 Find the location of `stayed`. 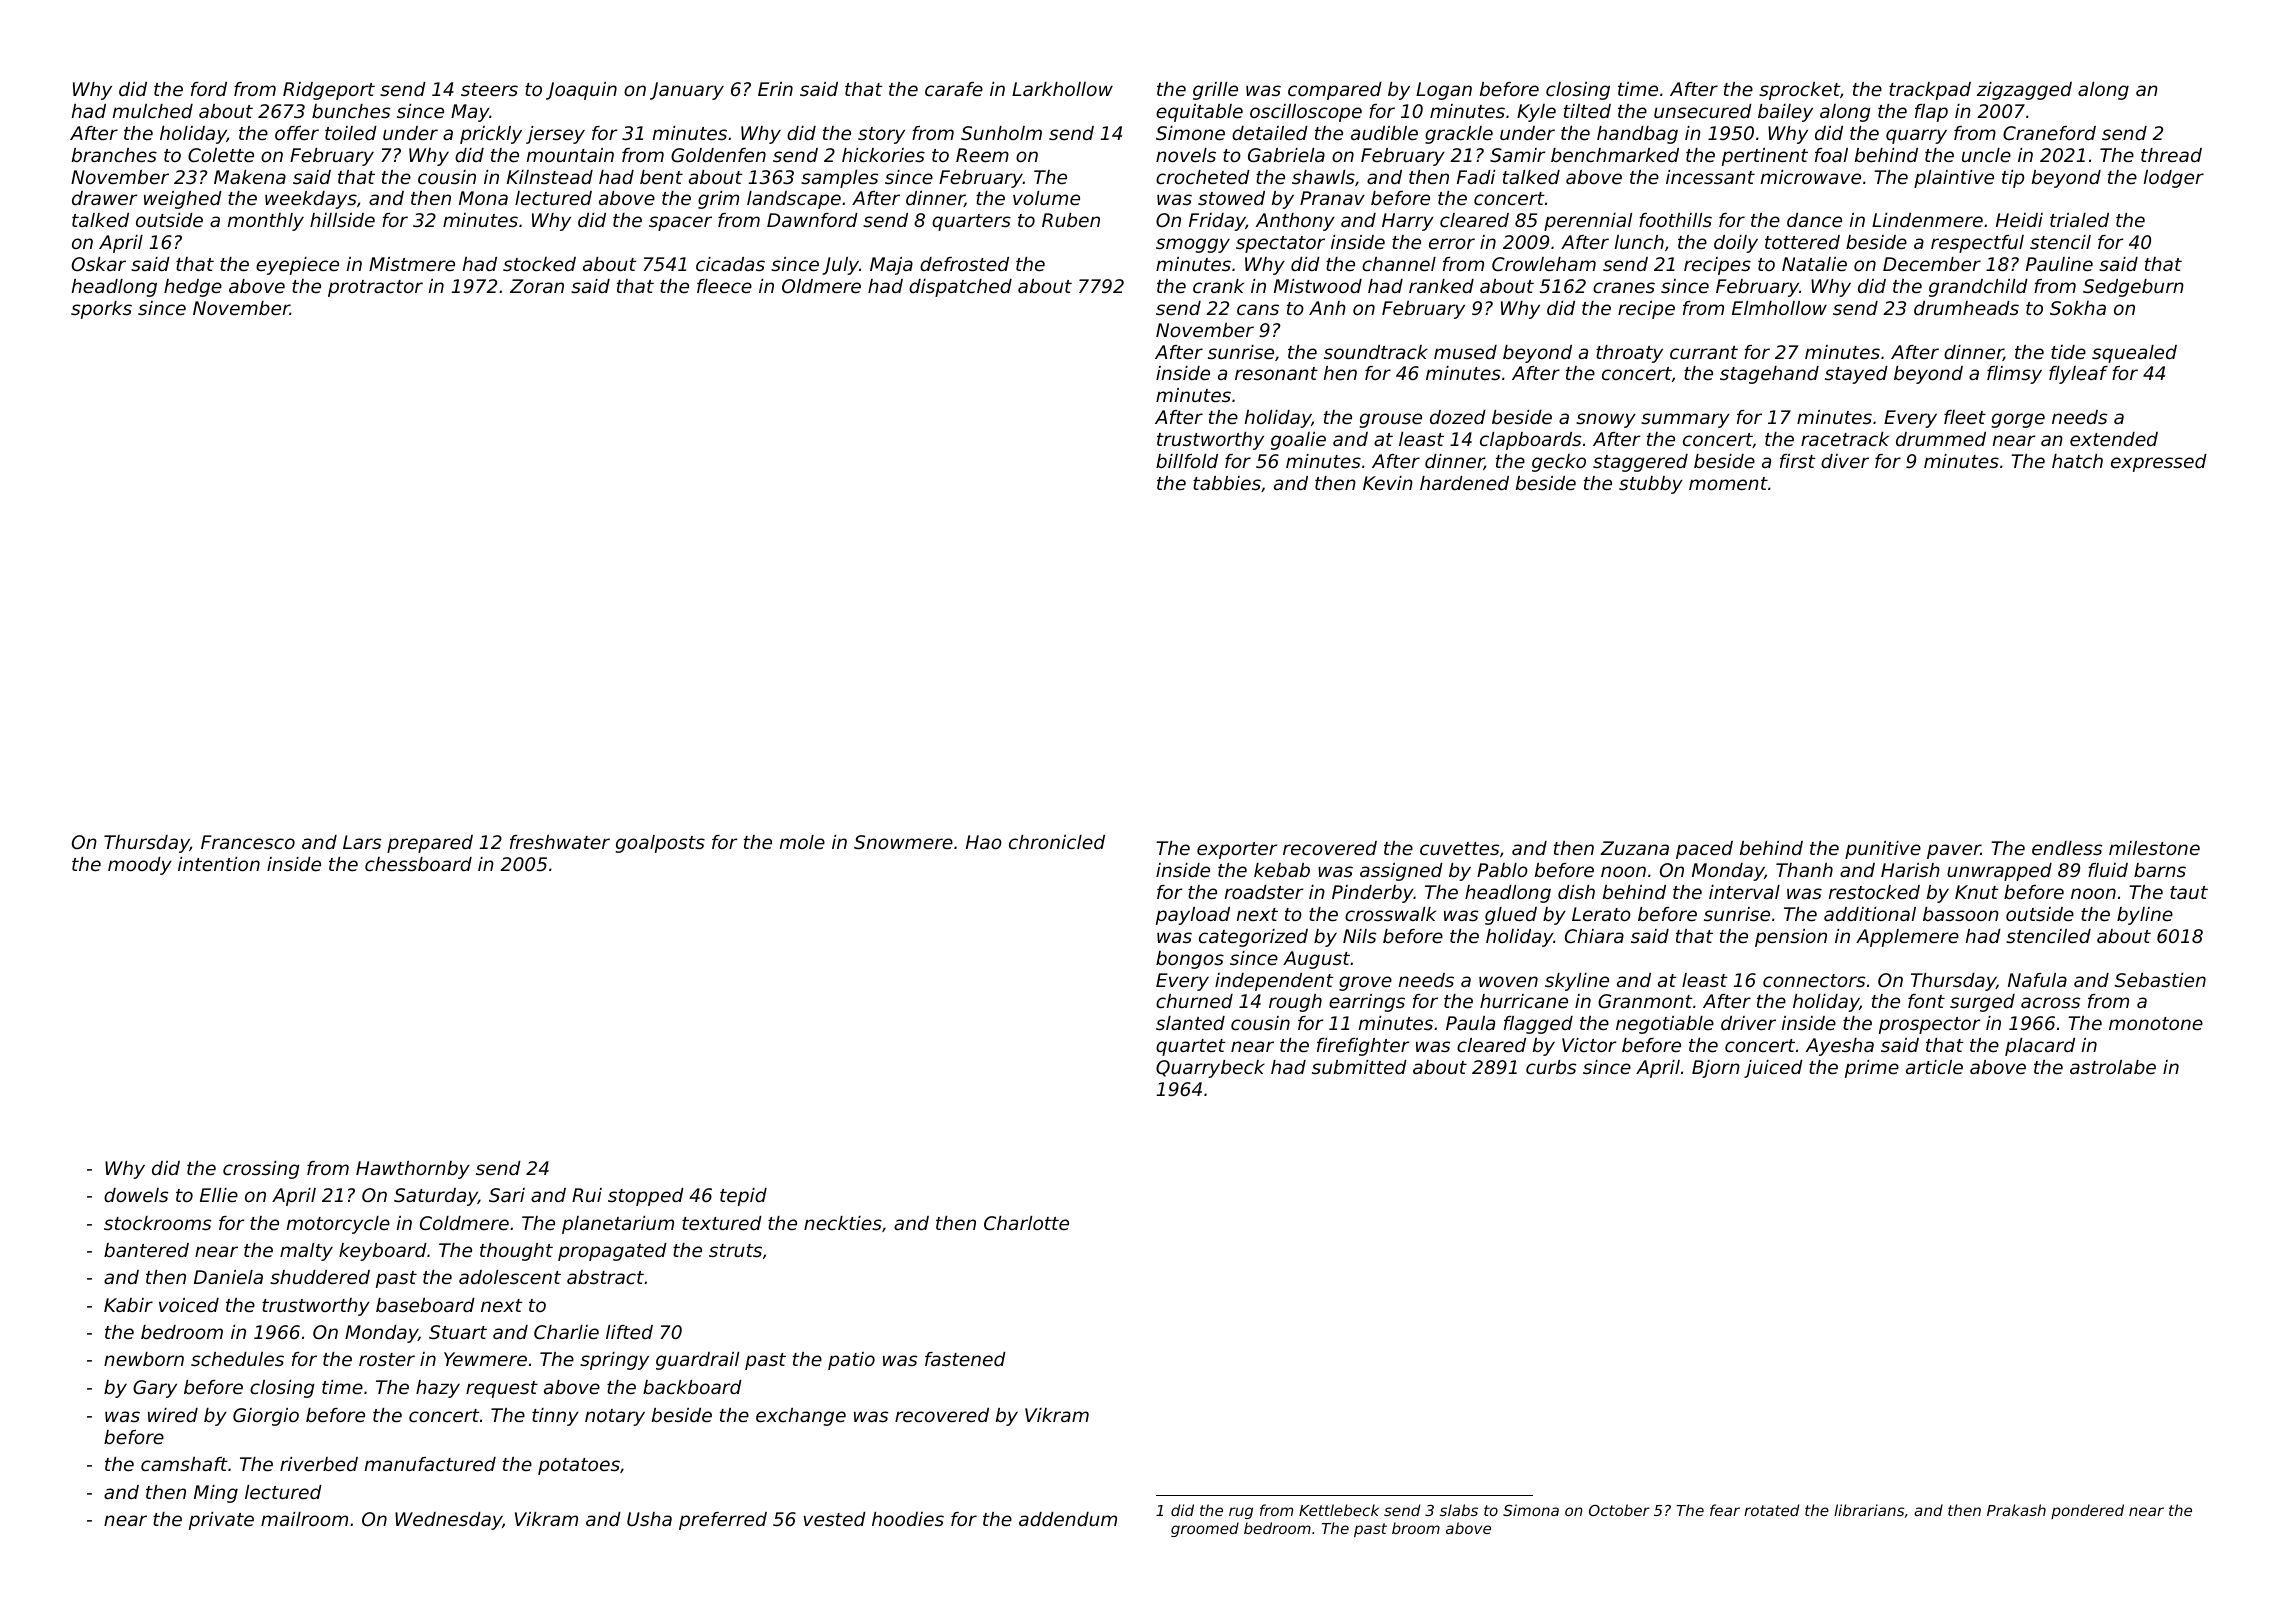

stayed is located at coordinates (1856, 375).
